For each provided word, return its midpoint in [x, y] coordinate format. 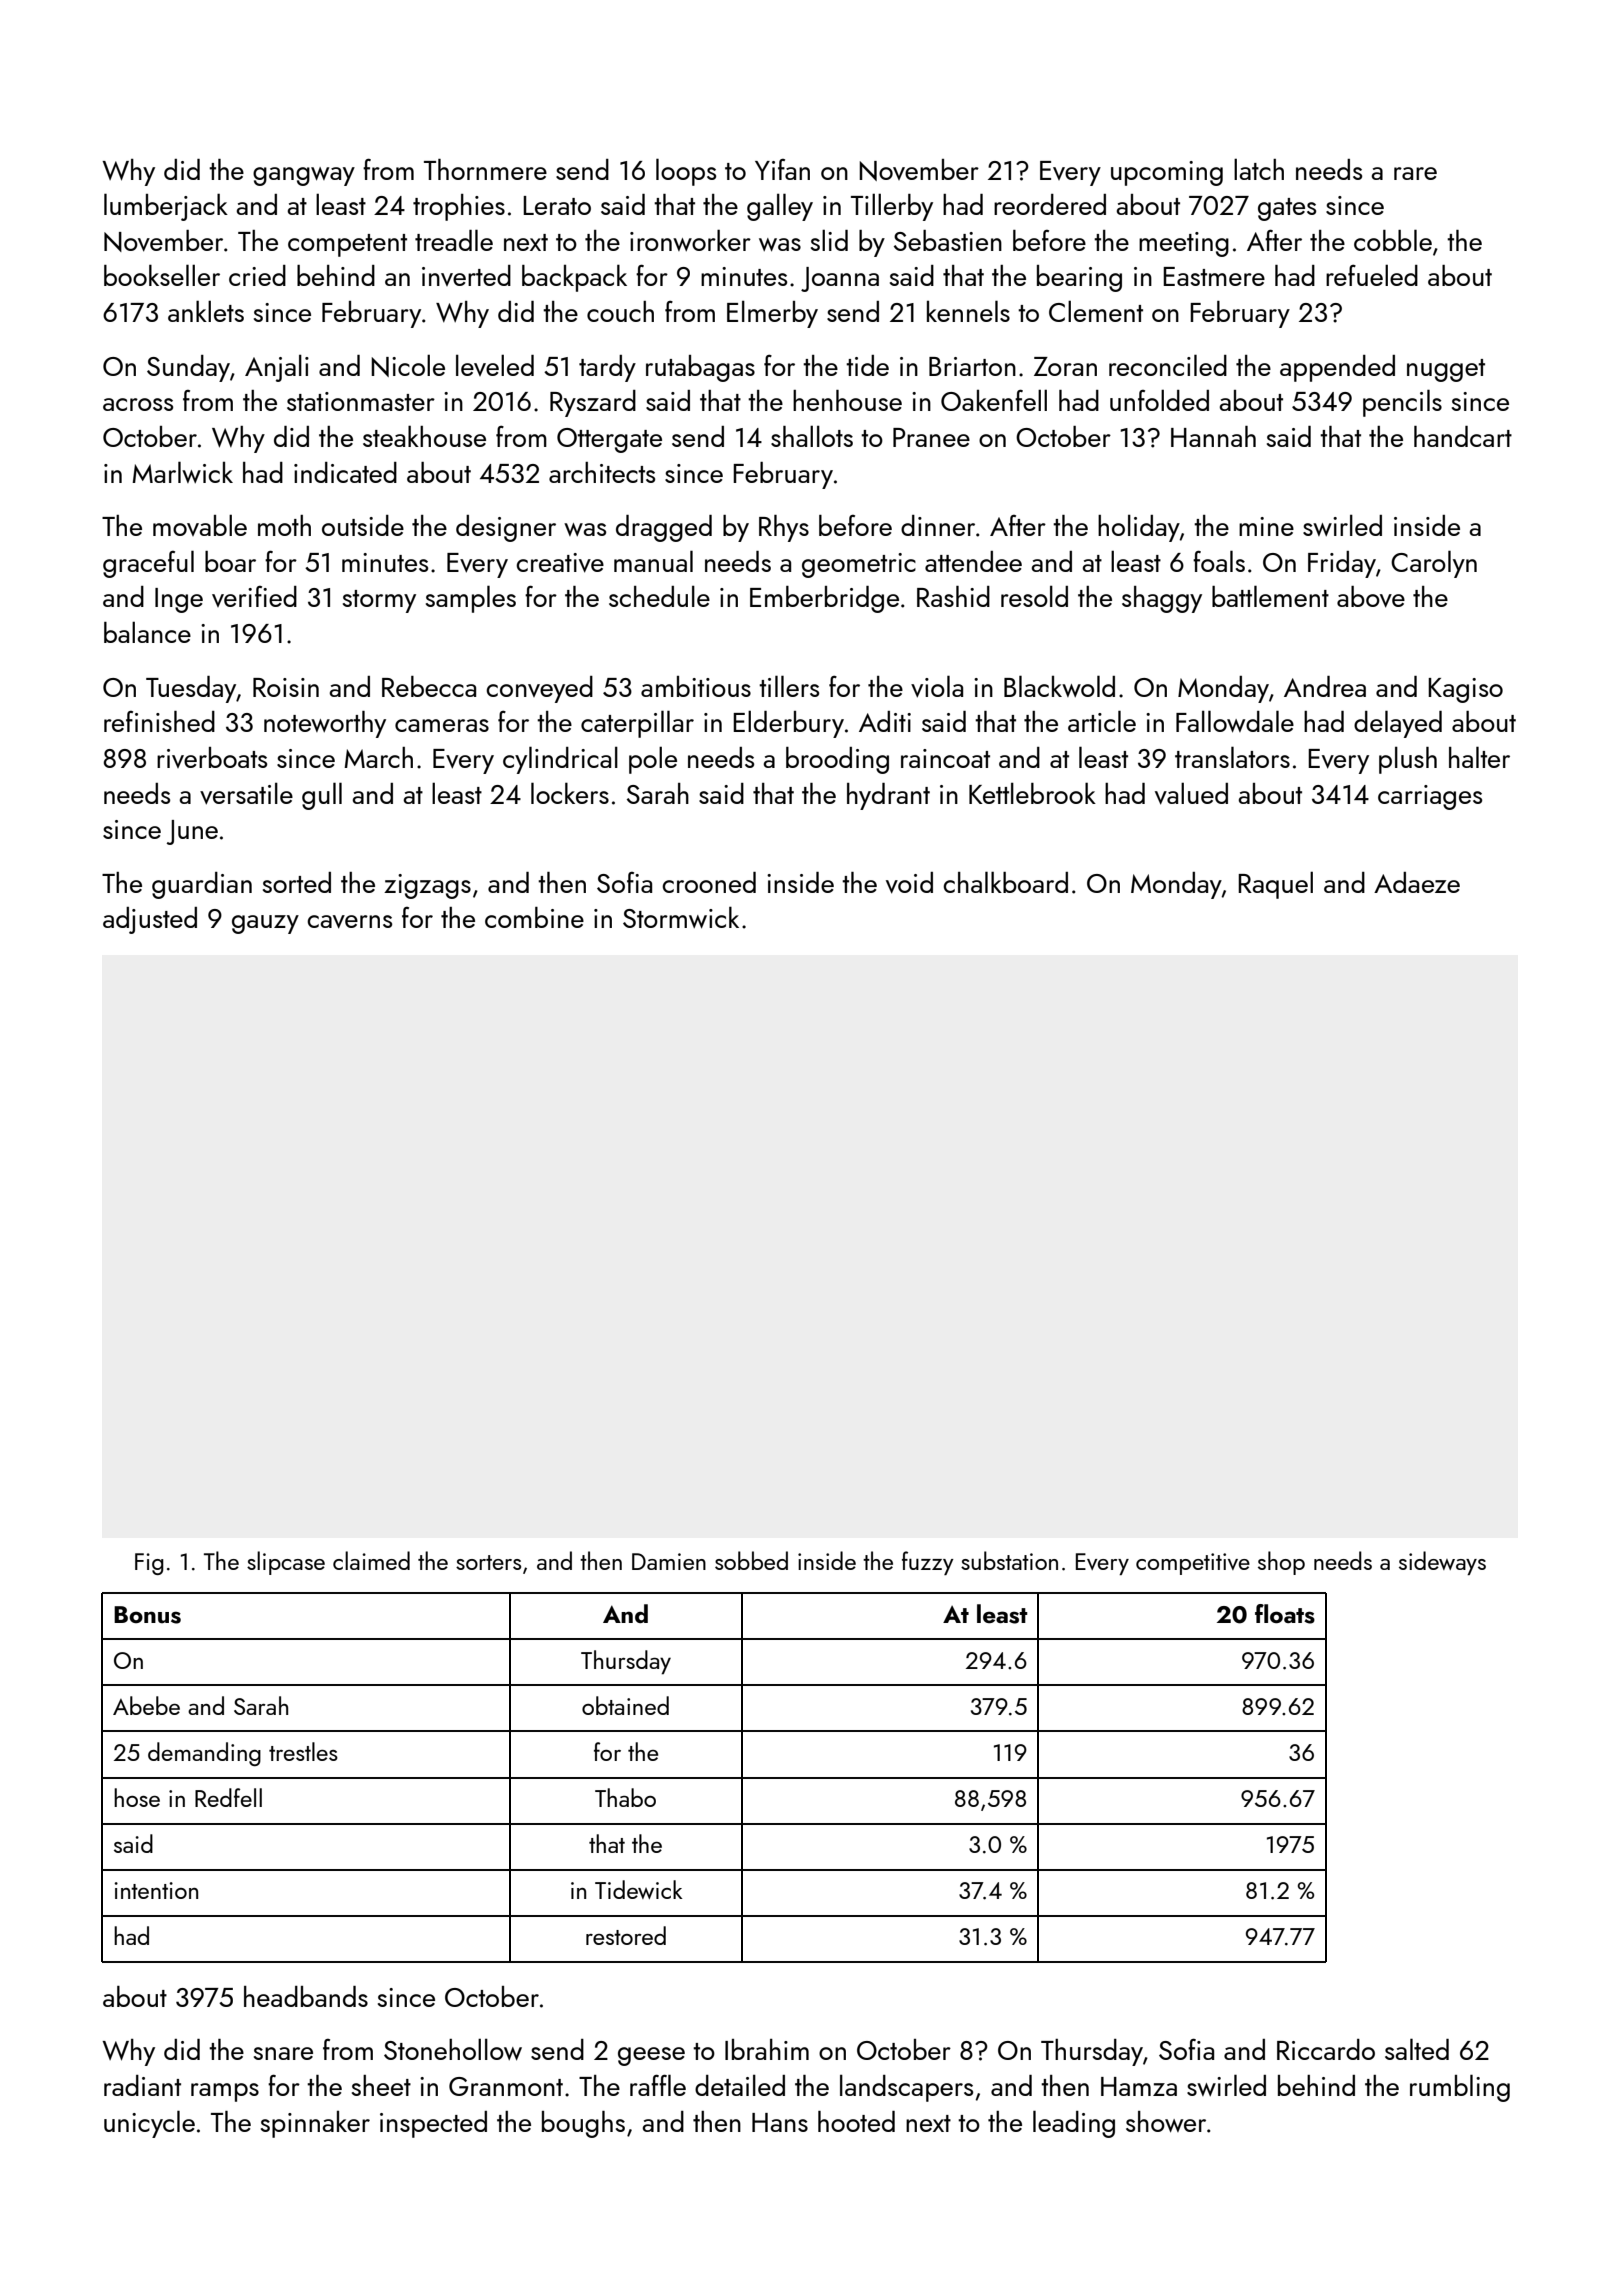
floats [1285, 1614]
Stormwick [681, 917]
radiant [142, 2085]
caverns [349, 922]
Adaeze [1417, 882]
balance [147, 632]
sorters [488, 1562]
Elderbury [788, 724]
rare [1415, 173]
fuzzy [928, 1563]
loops [686, 172]
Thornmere [485, 169]
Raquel [1275, 885]
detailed [740, 2085]
